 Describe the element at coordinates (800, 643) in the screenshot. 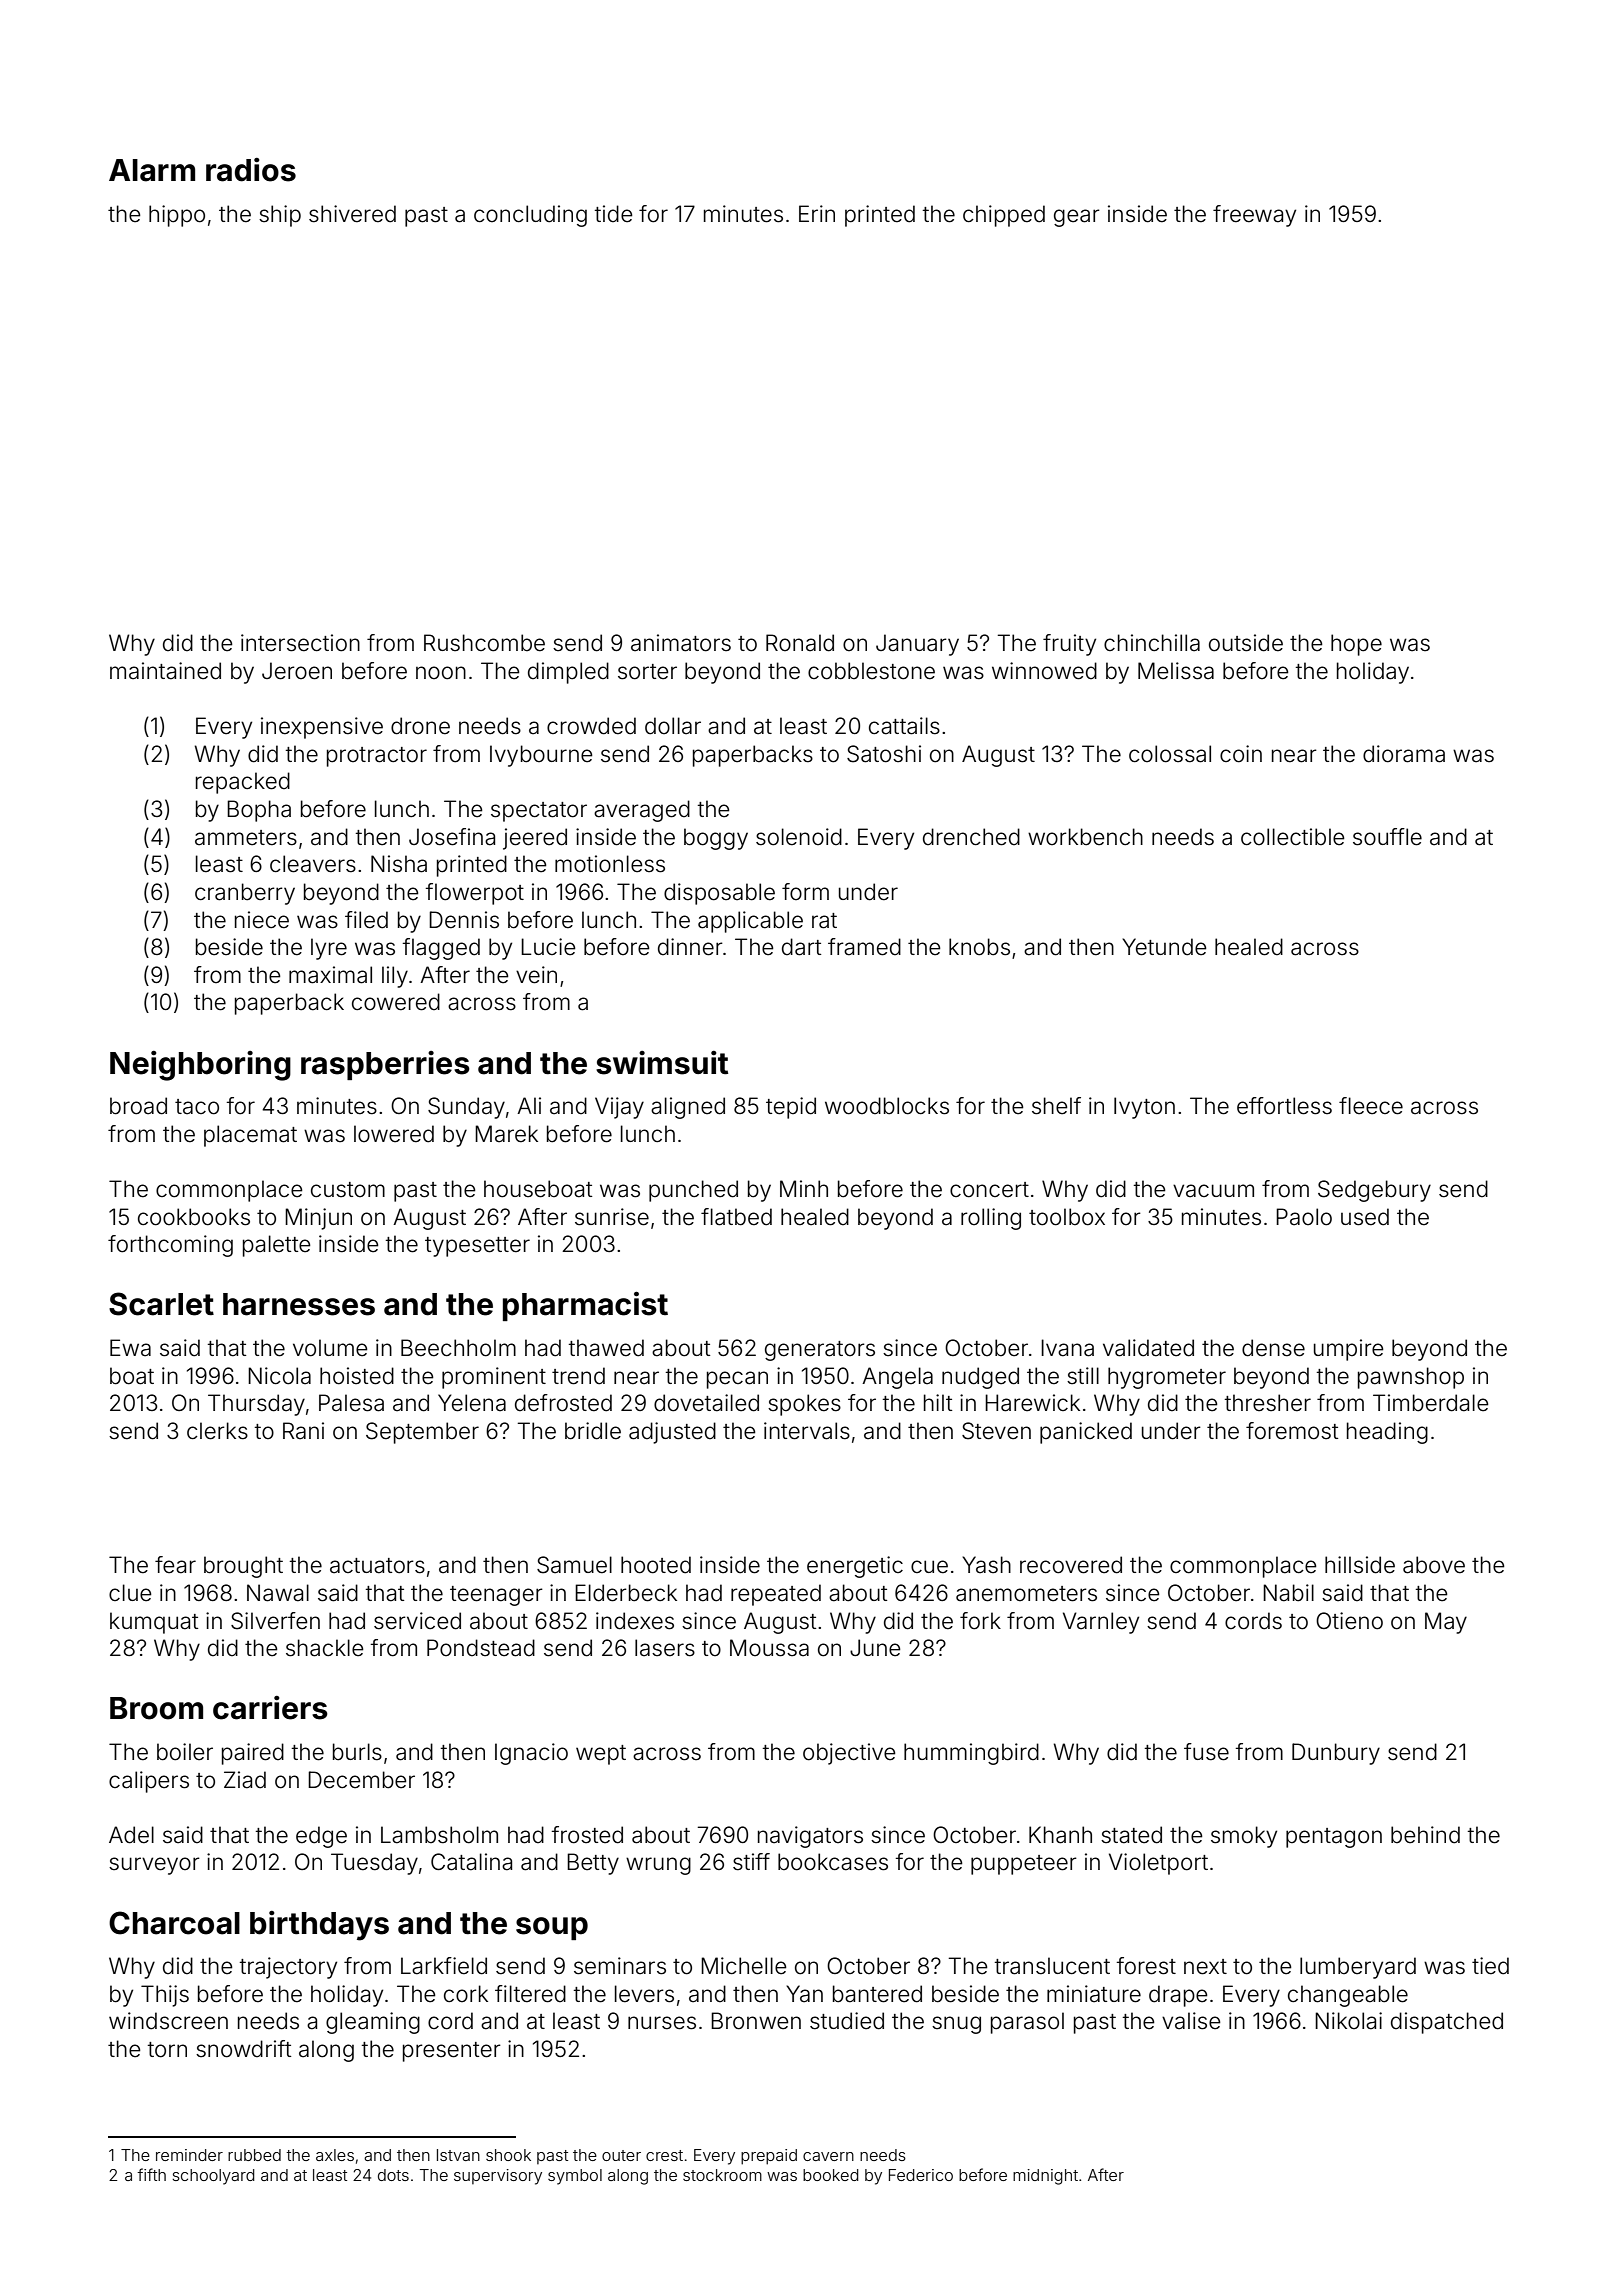

I see `Ronald` at that location.
